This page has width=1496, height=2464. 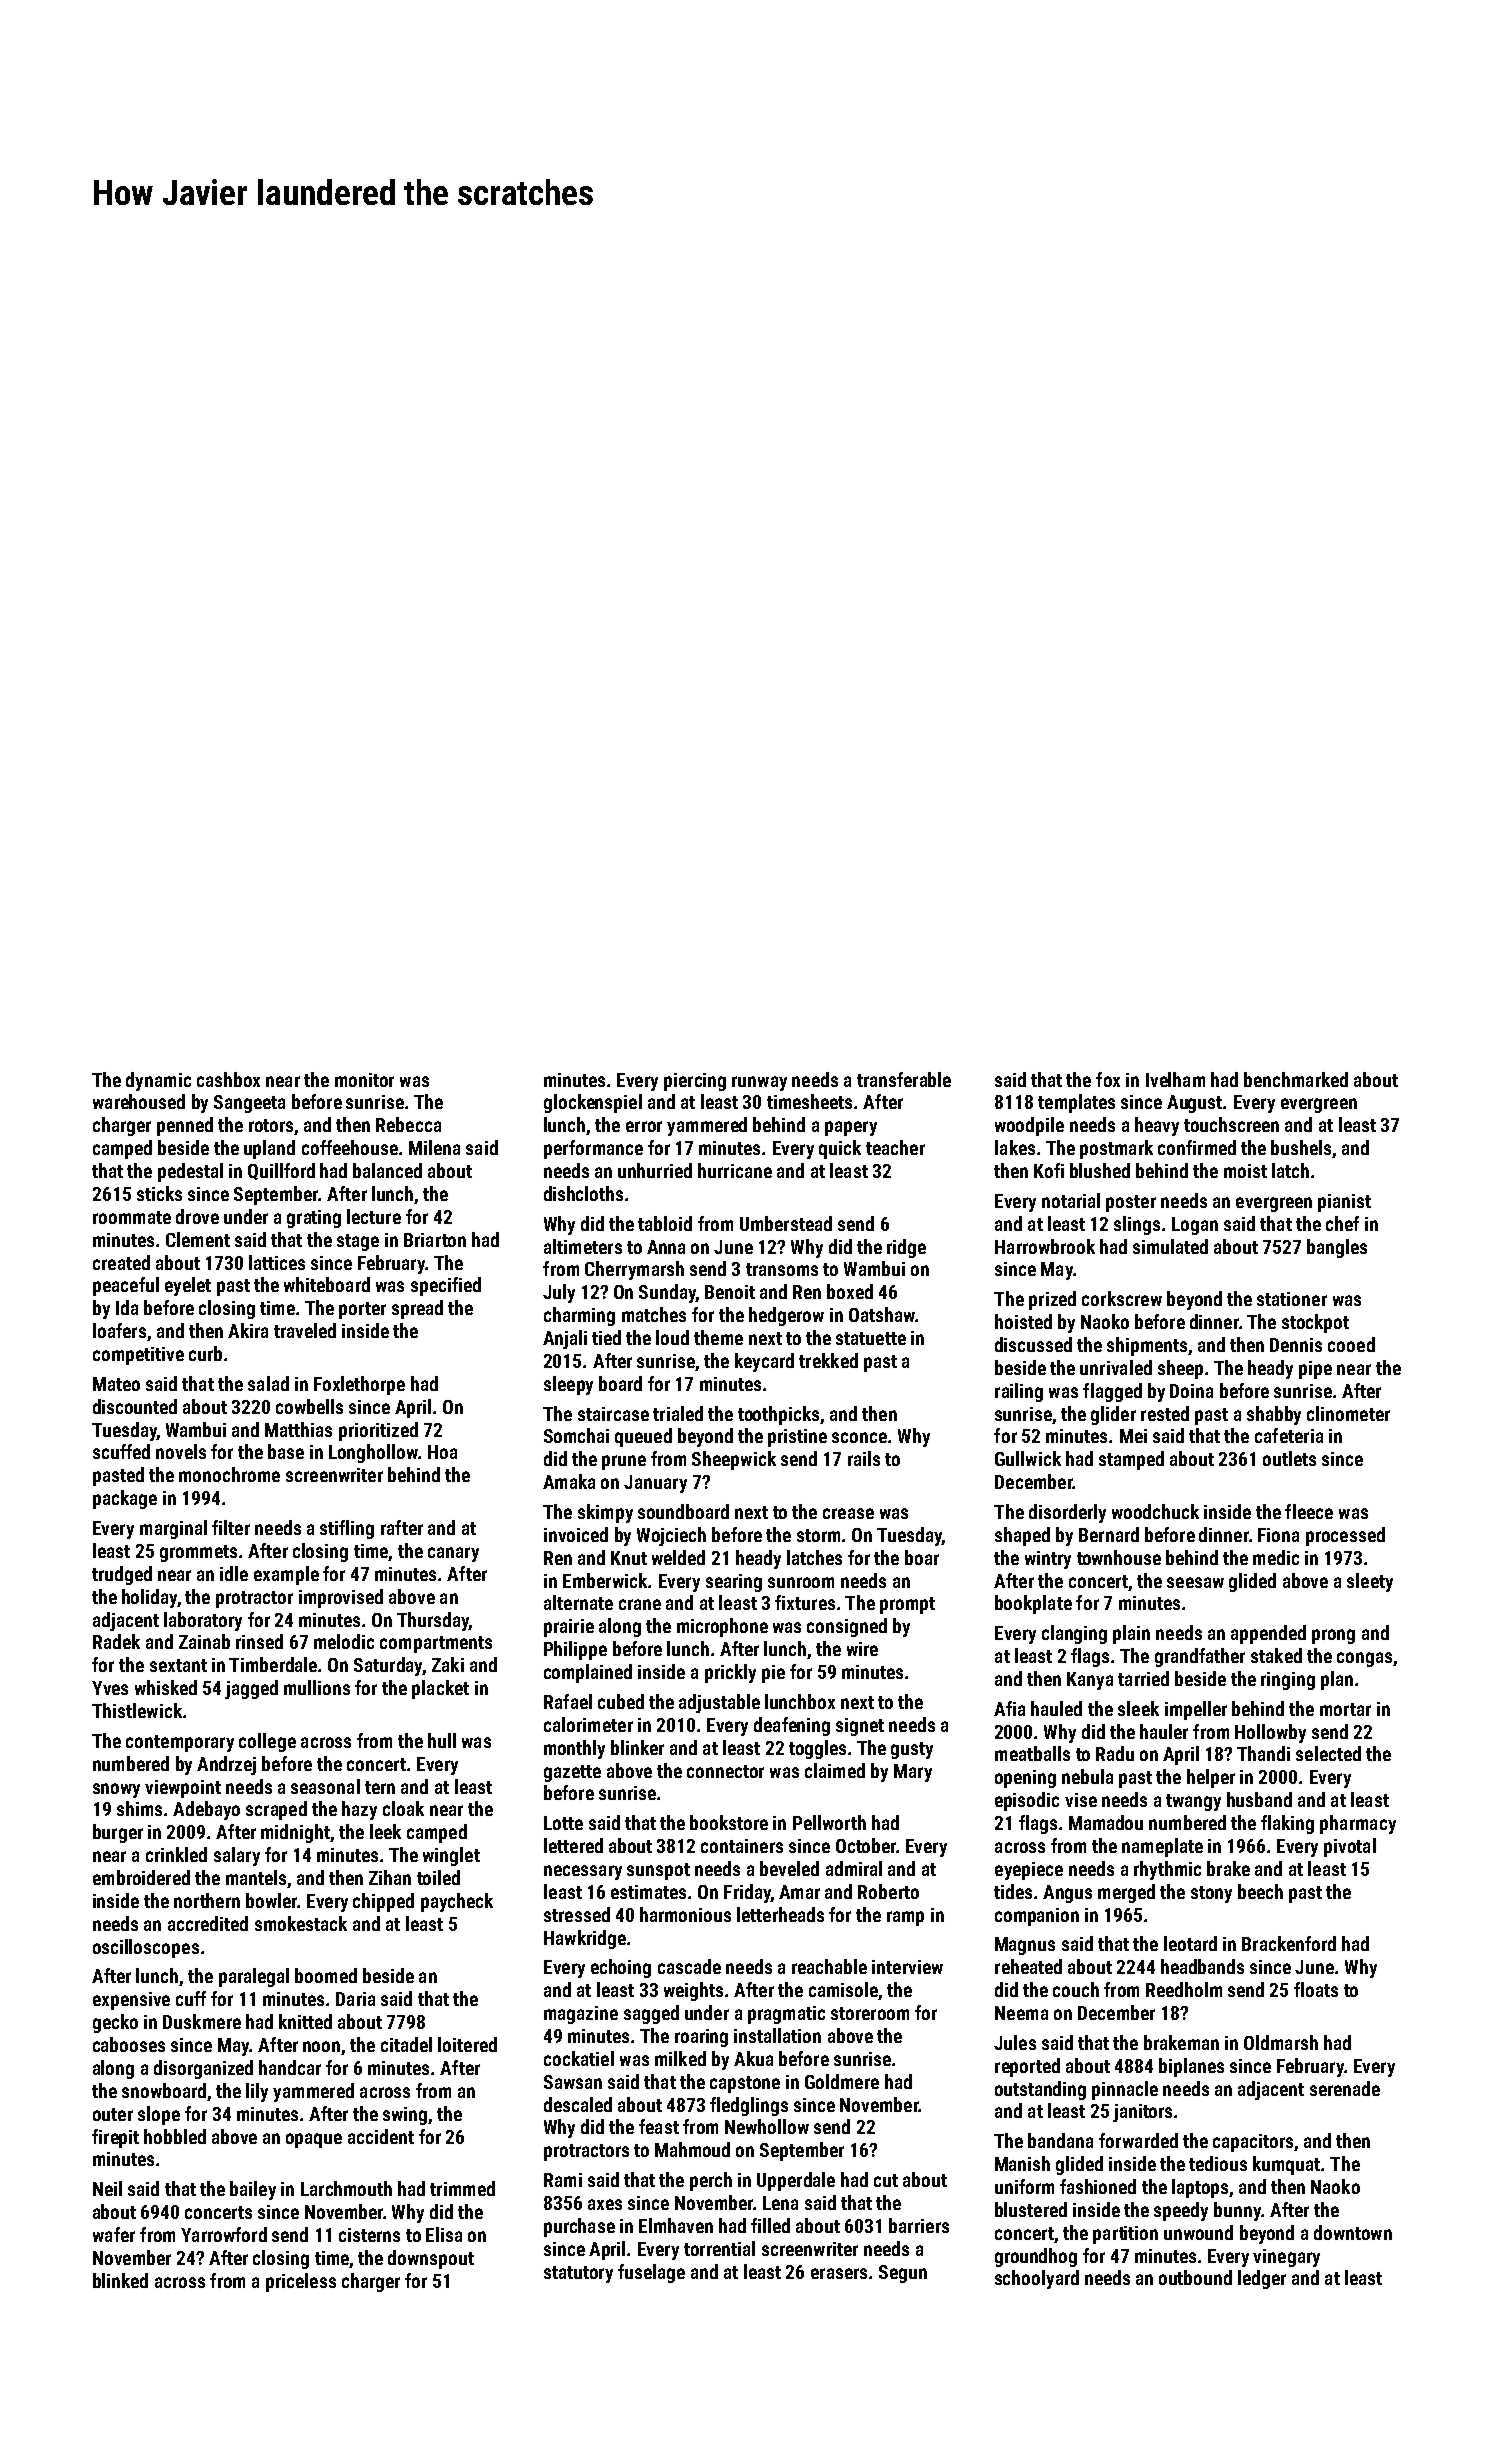 What do you see at coordinates (122, 1575) in the page?
I see `trudged` at bounding box center [122, 1575].
